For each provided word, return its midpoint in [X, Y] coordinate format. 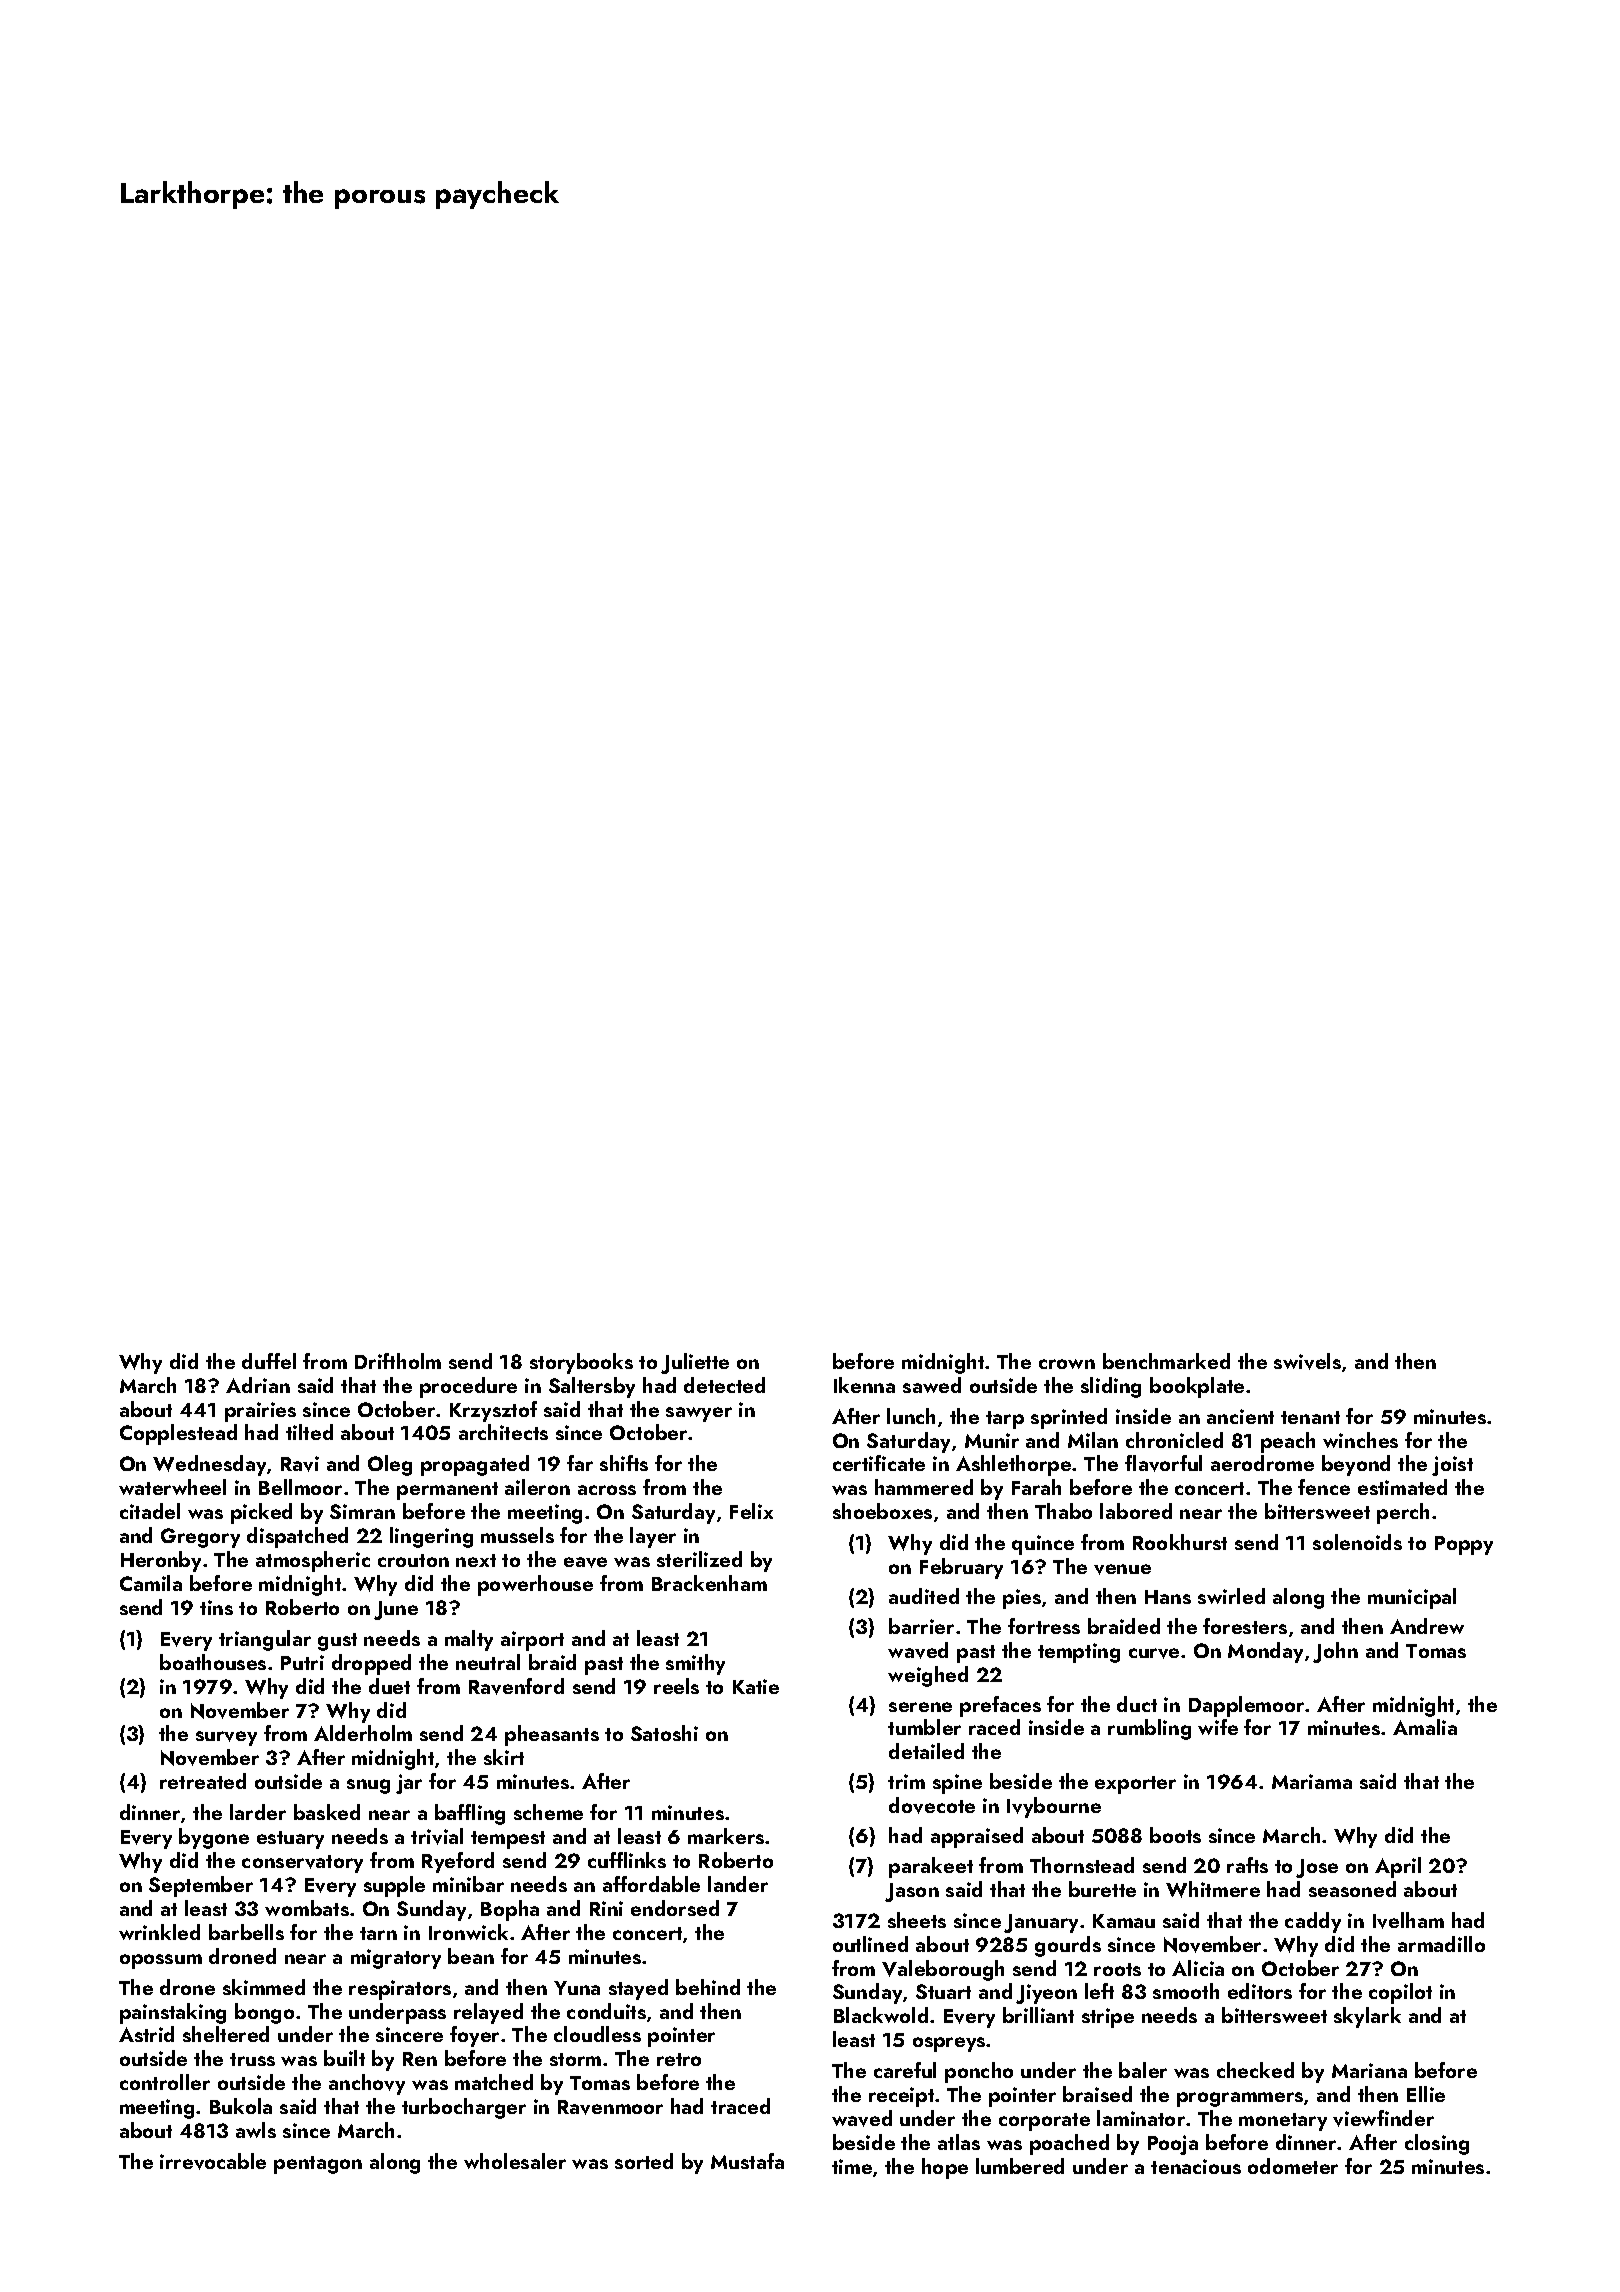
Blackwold [881, 2015]
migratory [396, 1959]
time [852, 2166]
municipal [1412, 1598]
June [396, 1610]
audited [924, 1596]
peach [1288, 1442]
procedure [468, 1387]
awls [256, 2130]
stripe [1108, 2018]
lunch [911, 1416]
